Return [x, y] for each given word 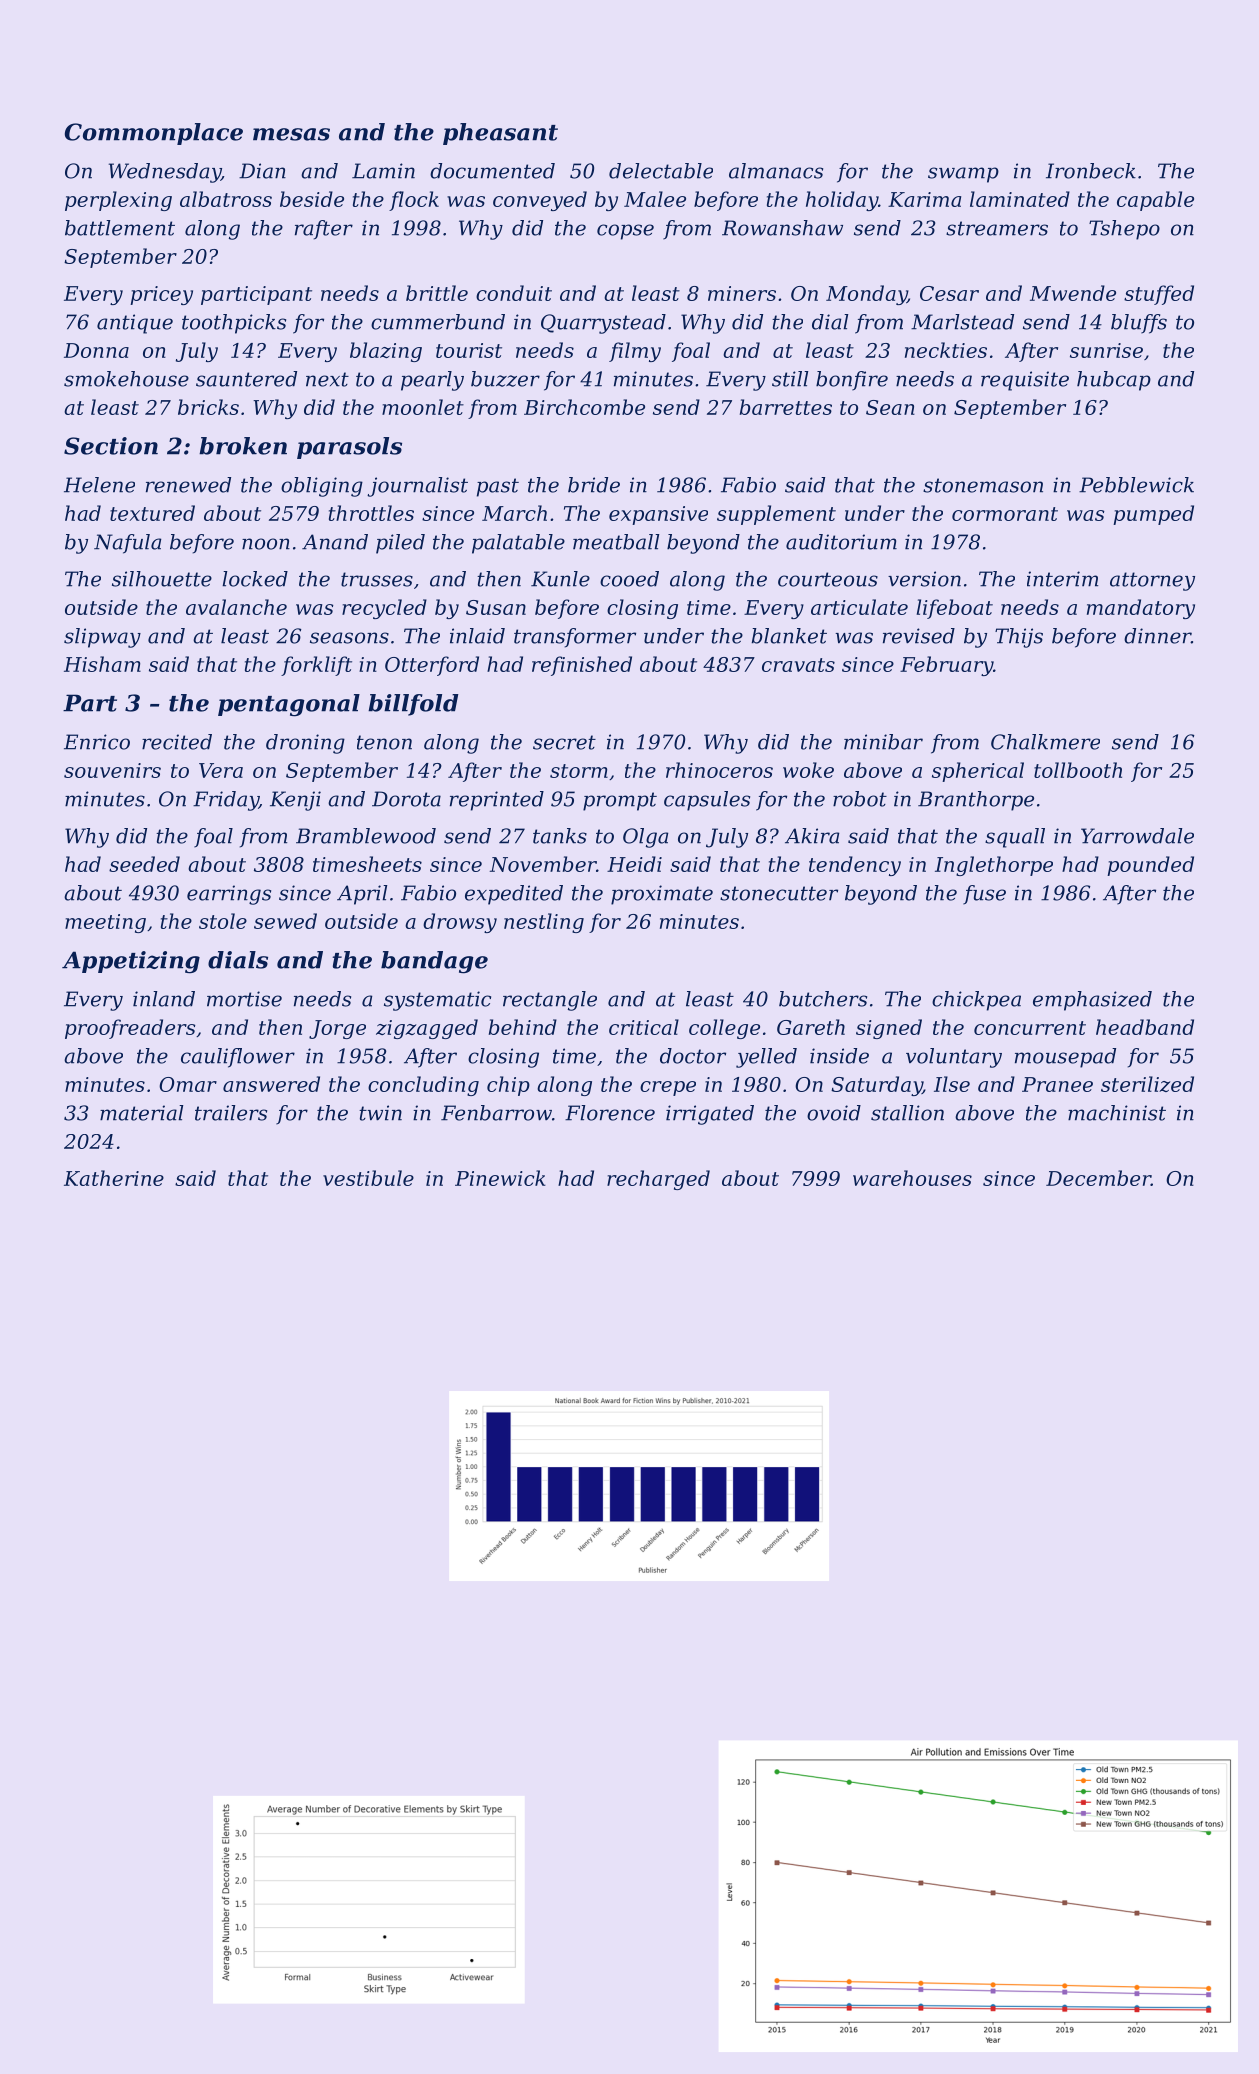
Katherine [114, 1178]
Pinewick [500, 1178]
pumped [1153, 515]
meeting [105, 923]
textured [152, 513]
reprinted [497, 801]
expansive [658, 515]
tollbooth [1078, 770]
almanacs [776, 171]
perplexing [118, 201]
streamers [997, 228]
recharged [658, 1180]
